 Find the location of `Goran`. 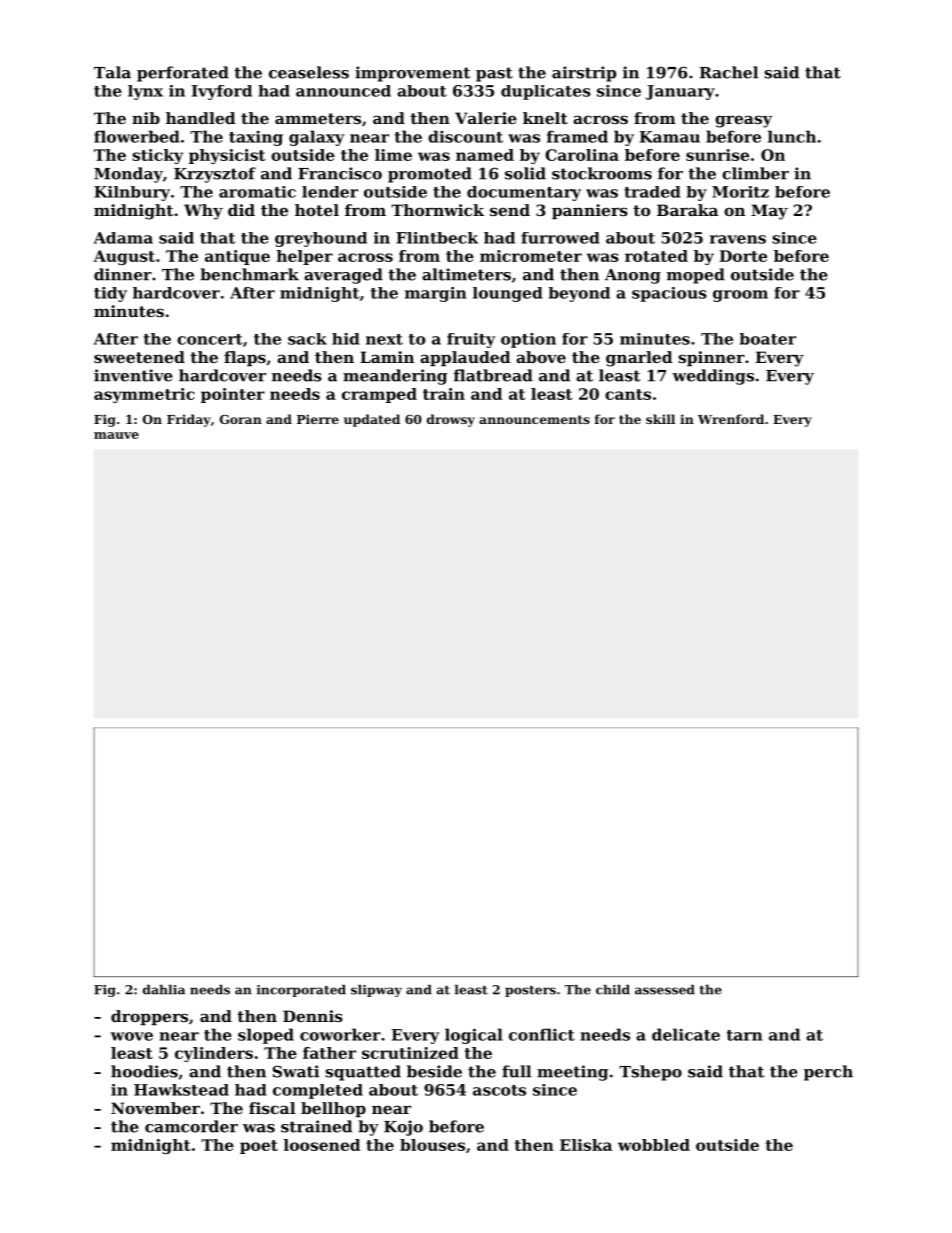

Goran is located at coordinates (241, 419).
